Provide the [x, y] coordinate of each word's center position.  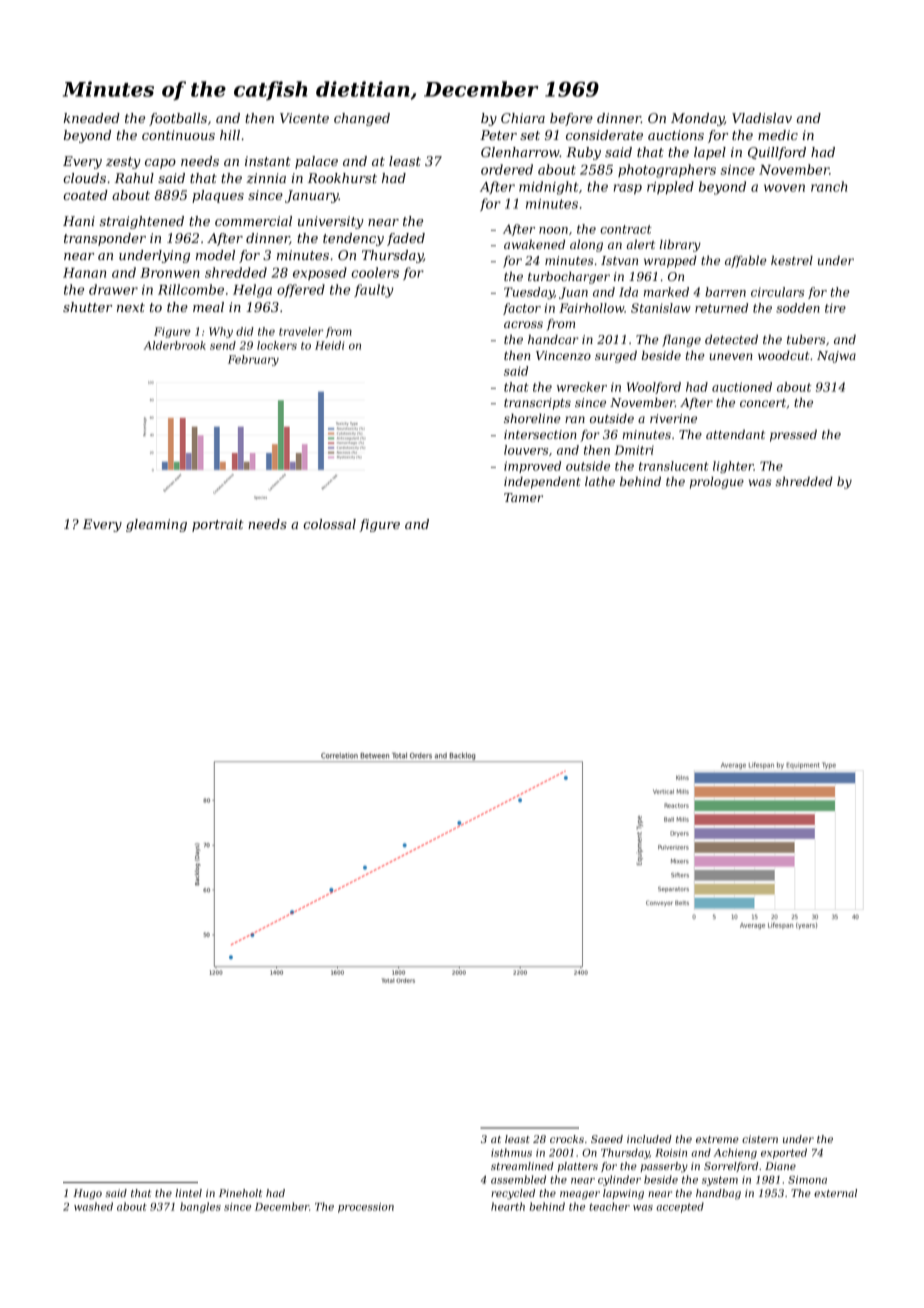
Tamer [523, 497]
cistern [760, 1139]
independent [542, 482]
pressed [793, 435]
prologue [717, 482]
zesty [123, 163]
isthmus [511, 1152]
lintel [188, 1193]
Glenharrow [520, 152]
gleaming [156, 525]
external [835, 1193]
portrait [218, 525]
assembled [518, 1179]
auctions [676, 135]
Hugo [87, 1194]
